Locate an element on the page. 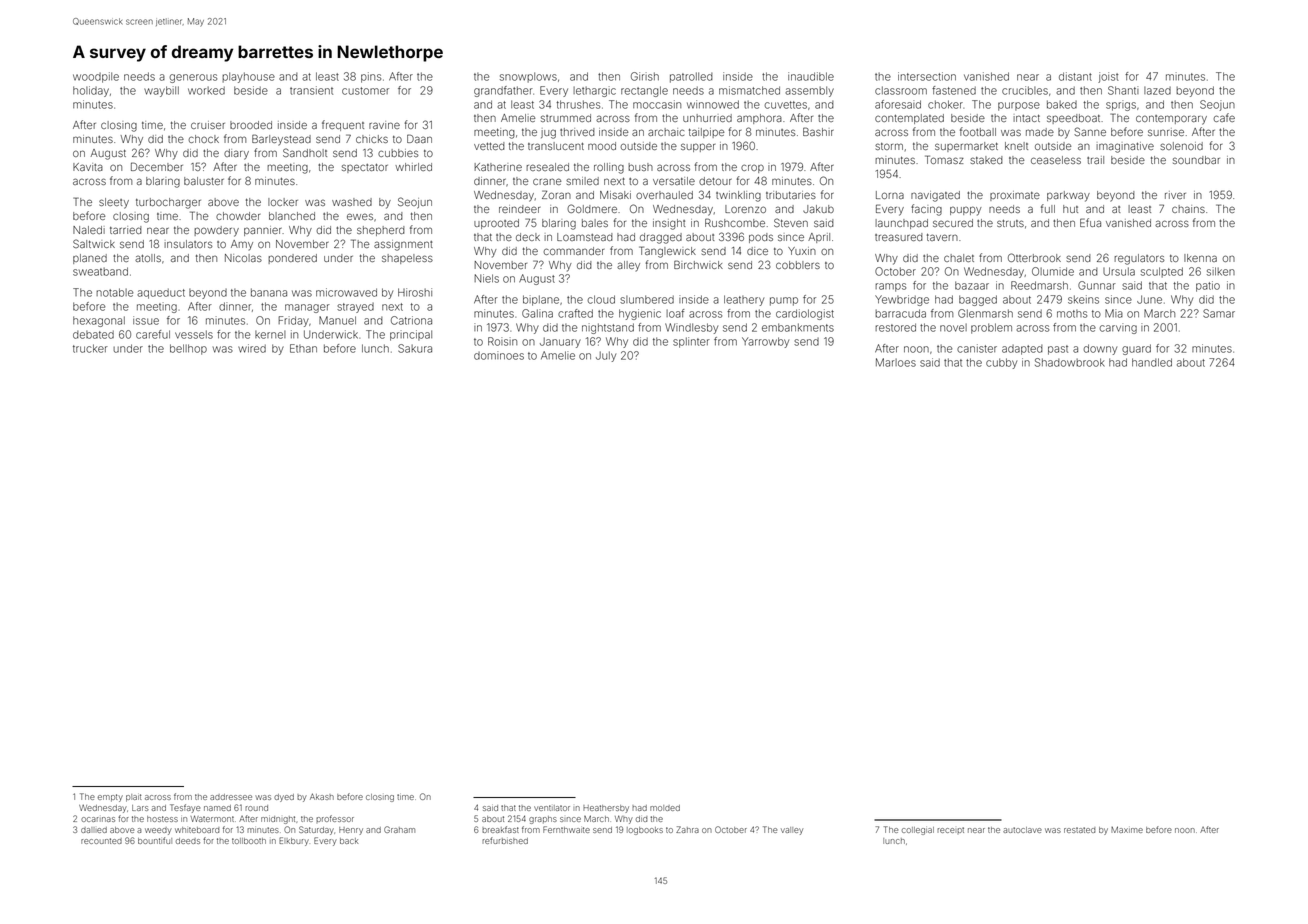 The width and height of the page is (1308, 924). distant is located at coordinates (1075, 76).
